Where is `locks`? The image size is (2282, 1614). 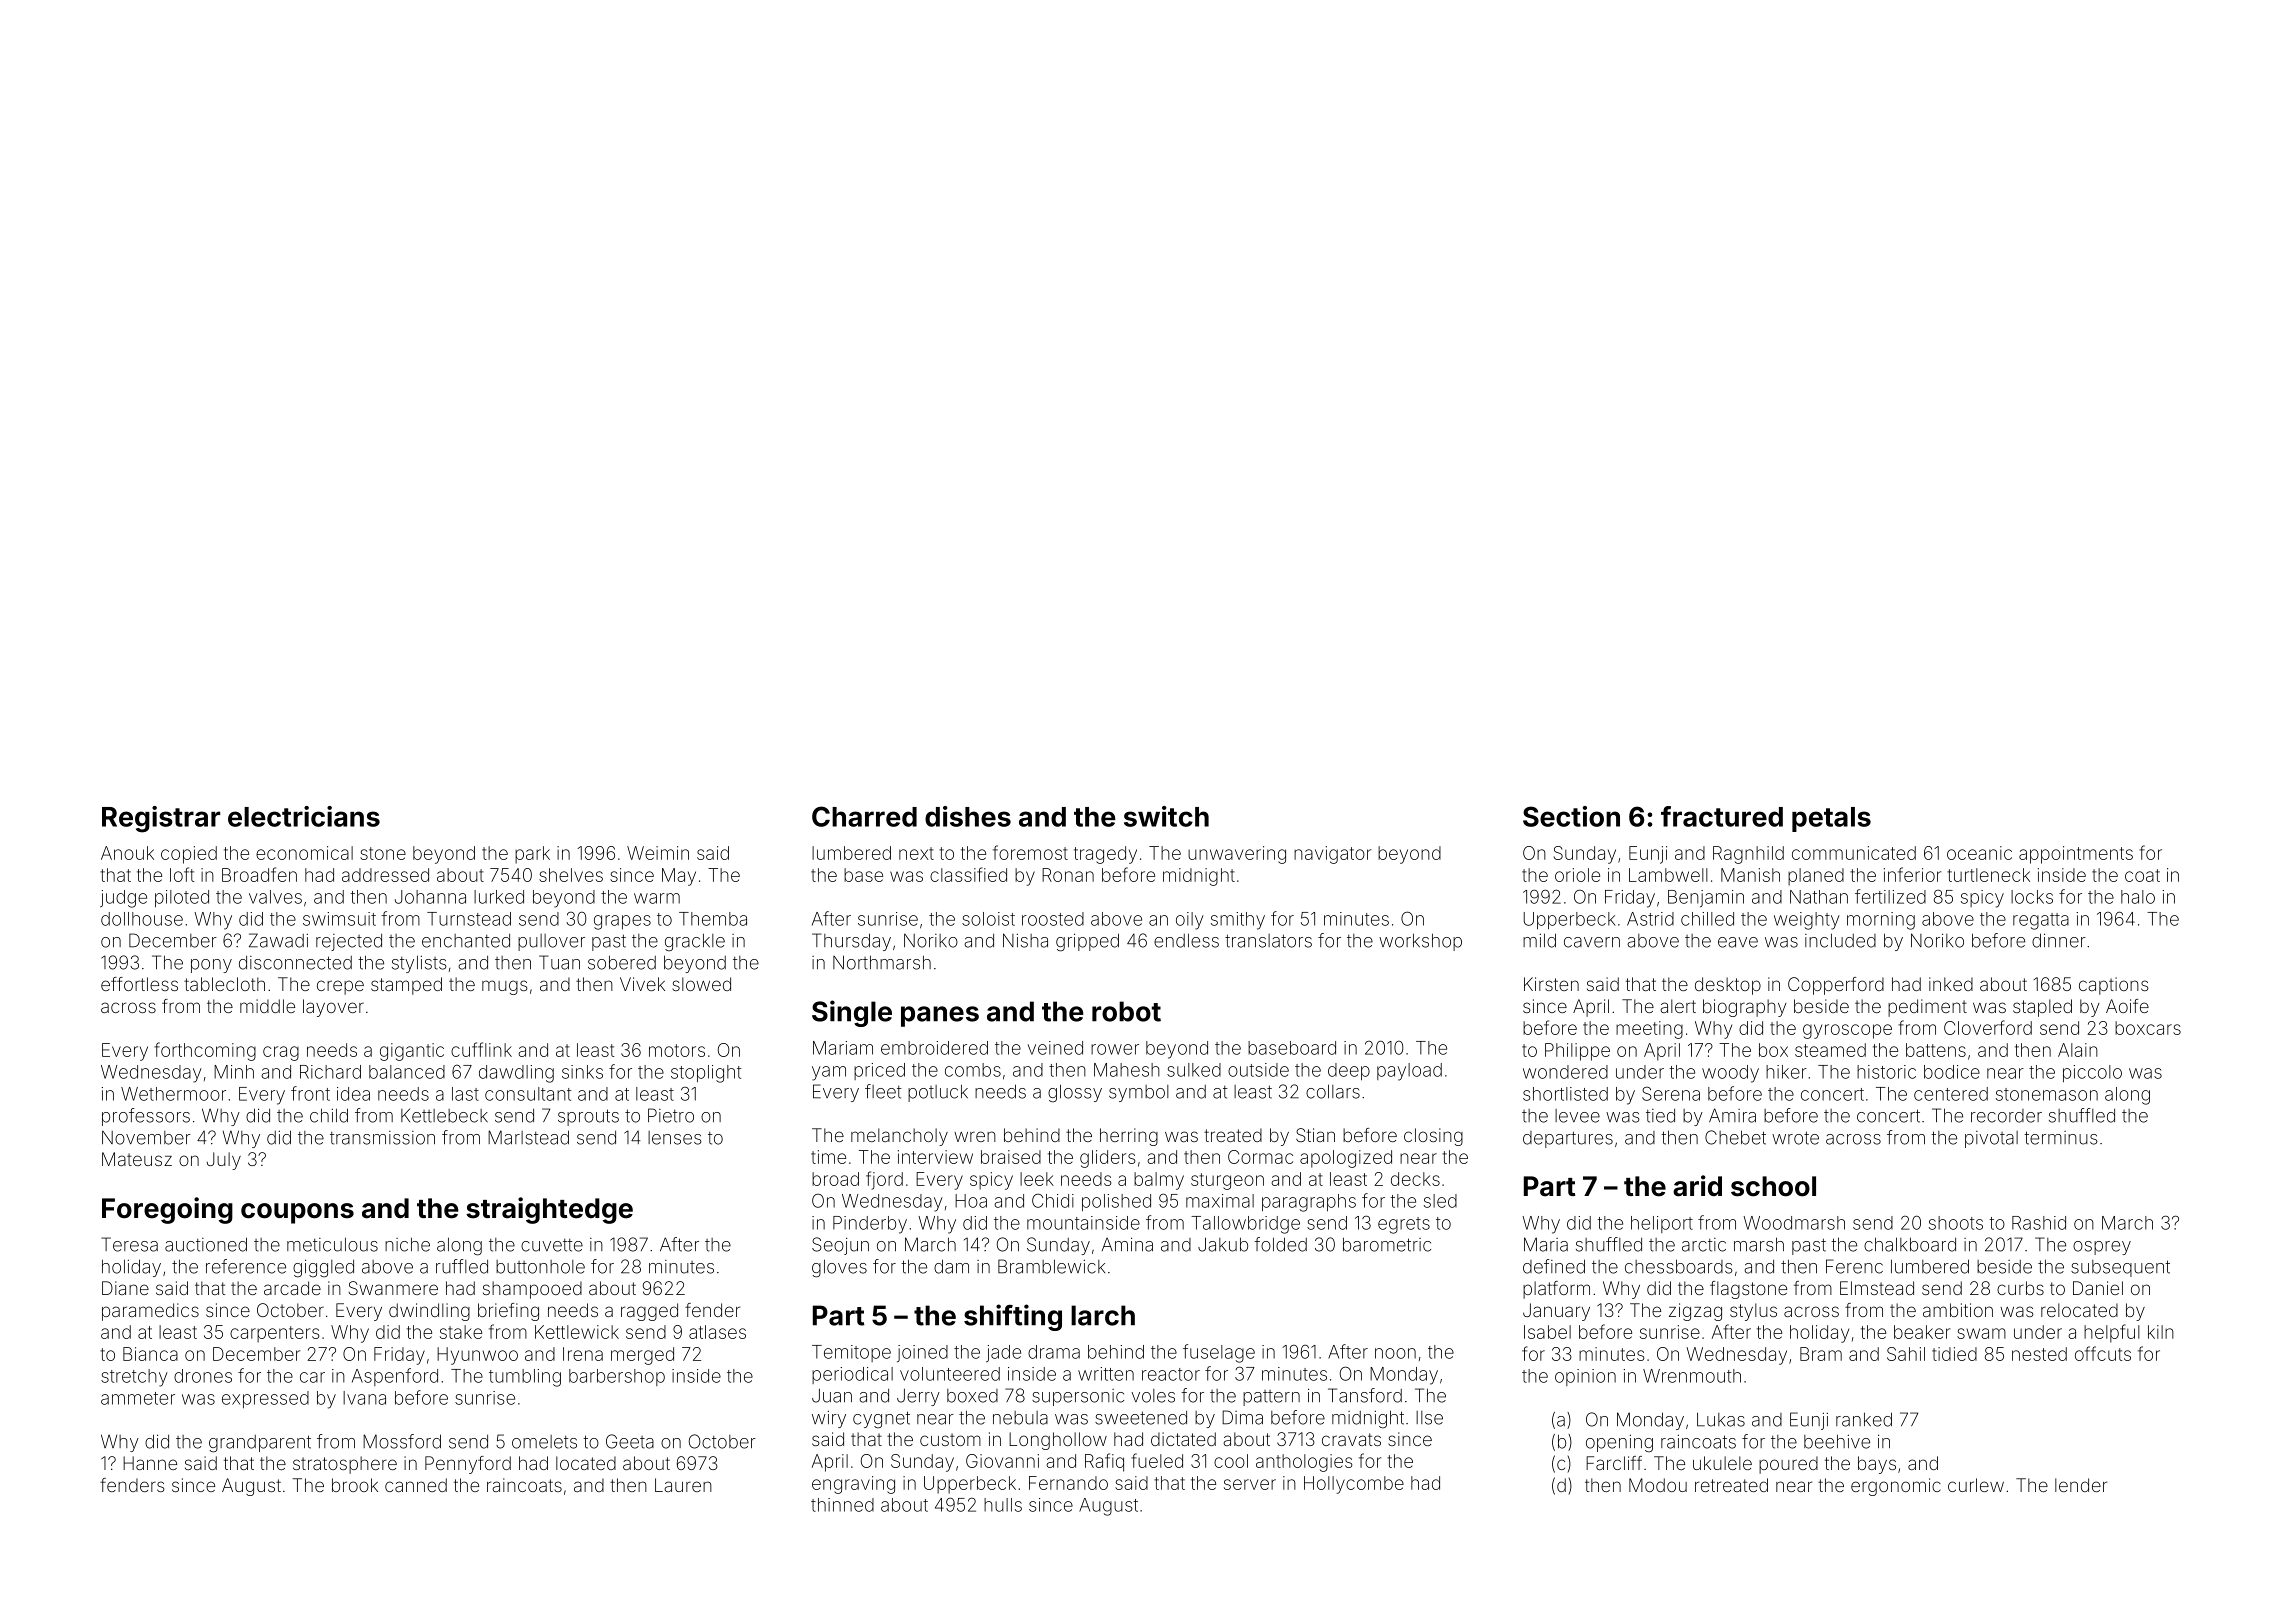 locks is located at coordinates (2032, 897).
